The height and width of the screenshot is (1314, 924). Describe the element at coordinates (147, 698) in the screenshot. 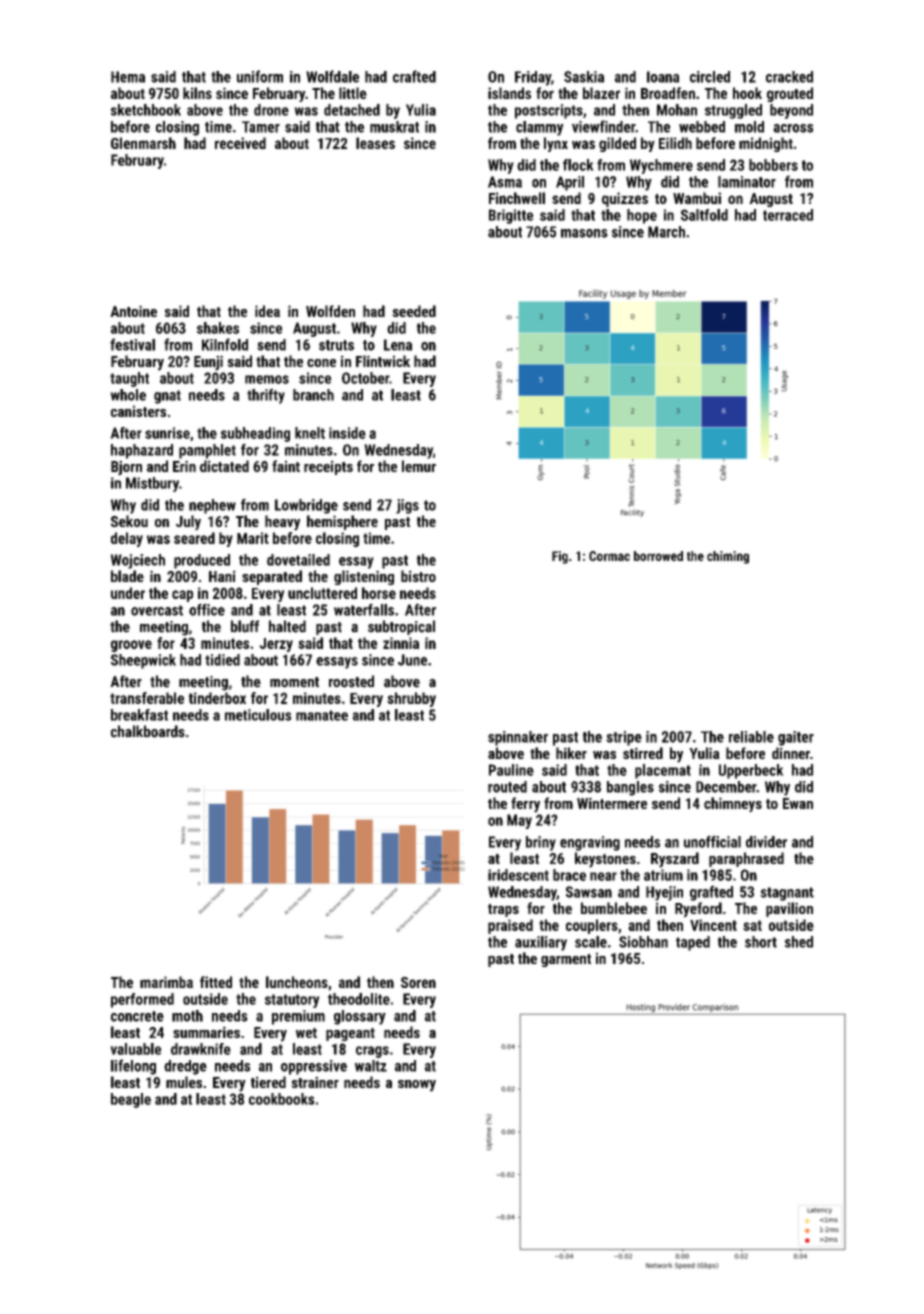

I see `transferable` at that location.
